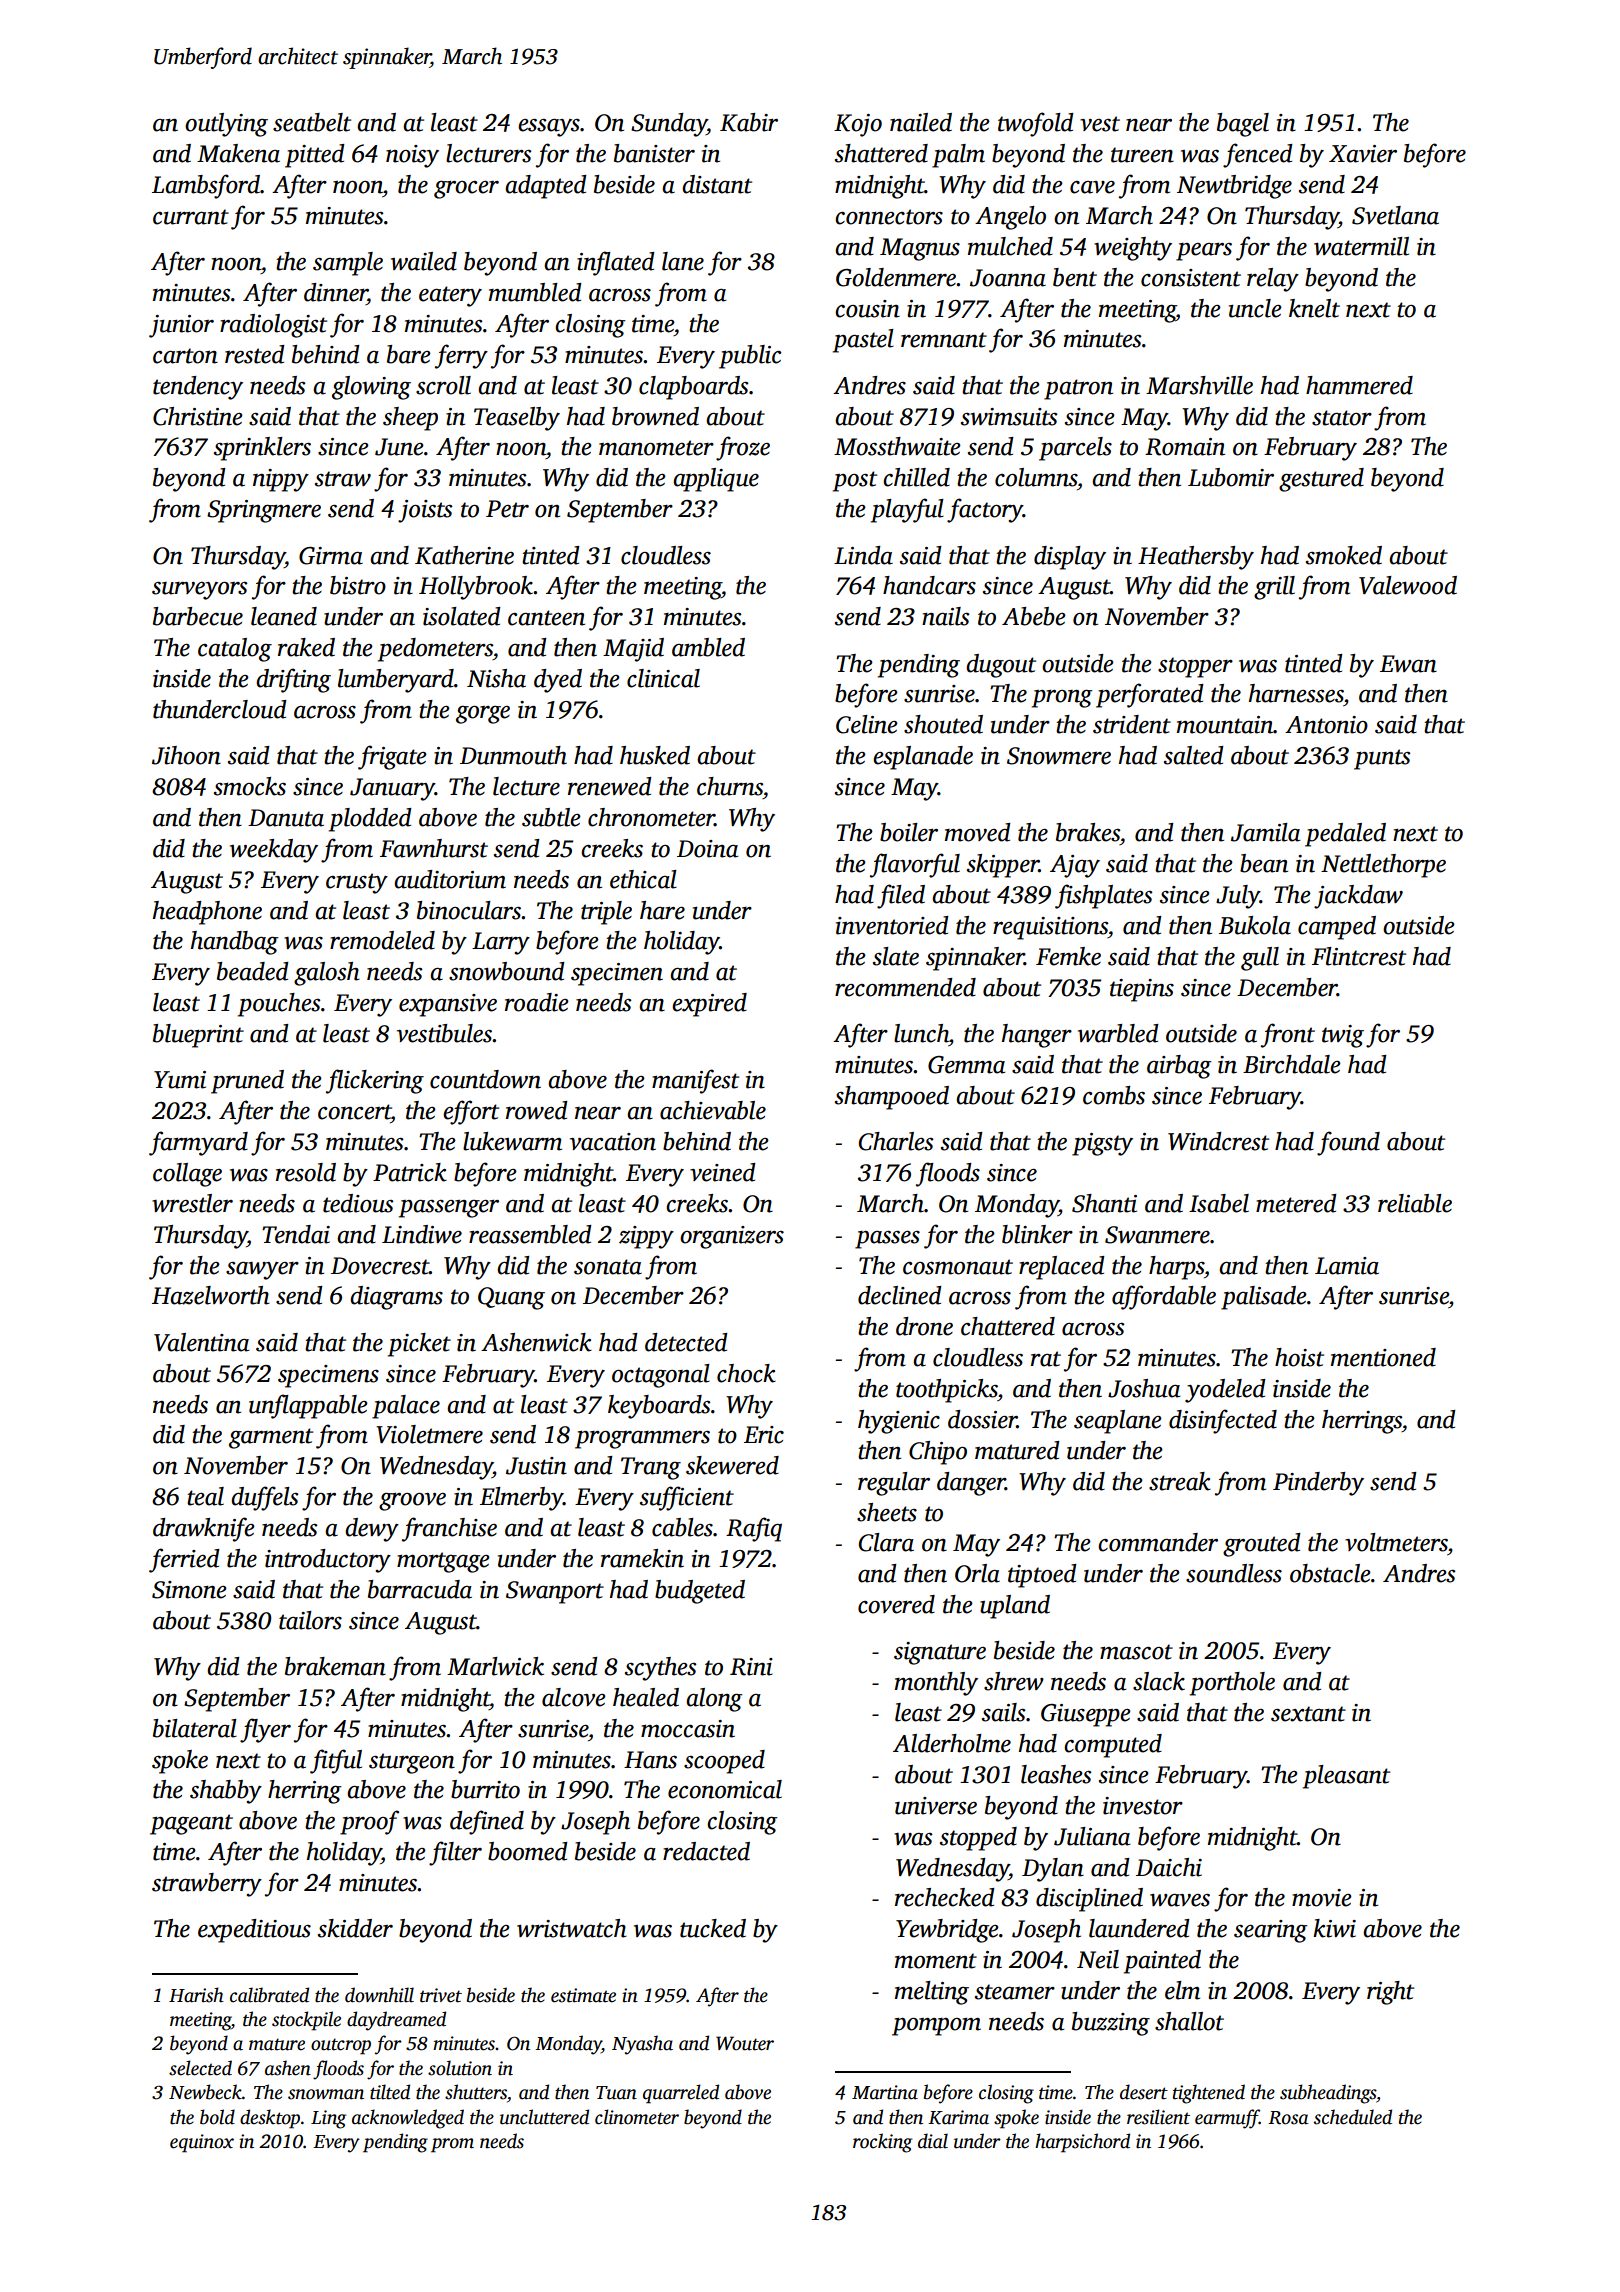 The width and height of the image is (1620, 2292). I want to click on alcove, so click(574, 1697).
